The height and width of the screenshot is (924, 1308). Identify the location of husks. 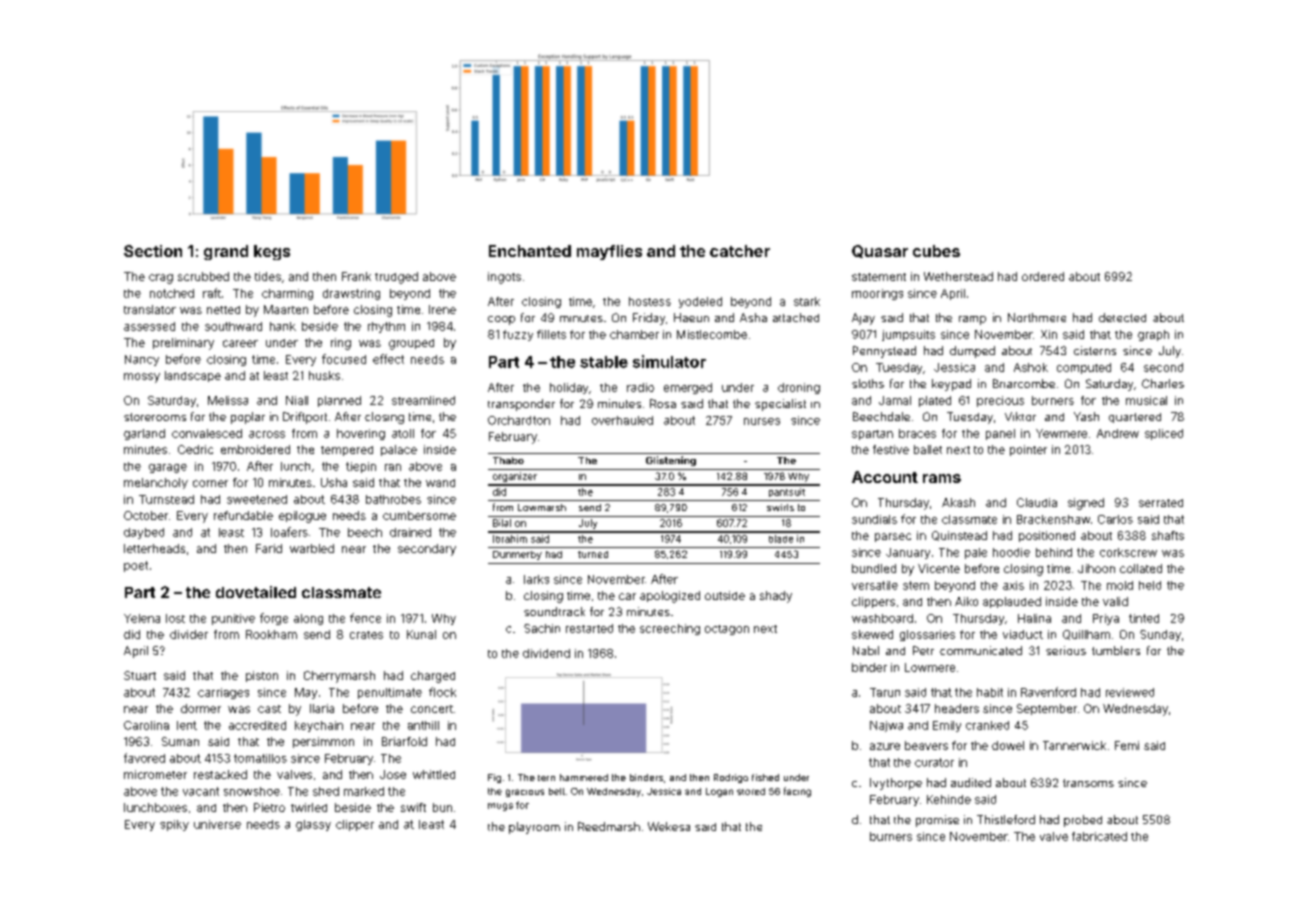
(324, 375).
